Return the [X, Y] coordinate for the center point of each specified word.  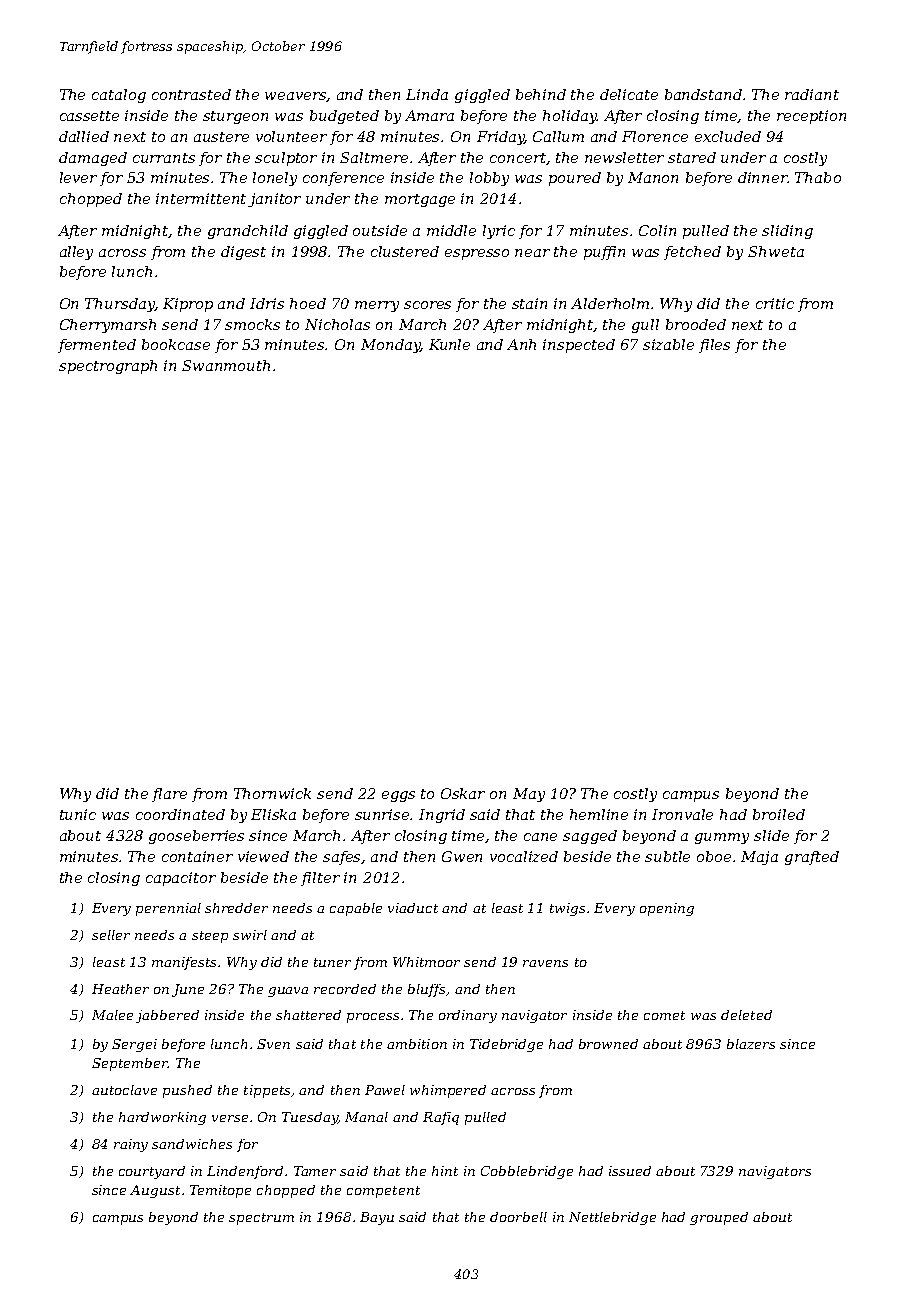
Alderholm [610, 303]
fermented [97, 346]
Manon [653, 177]
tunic [78, 814]
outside [380, 230]
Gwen [462, 856]
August [155, 1191]
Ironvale [682, 814]
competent [383, 1192]
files [714, 346]
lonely [275, 179]
